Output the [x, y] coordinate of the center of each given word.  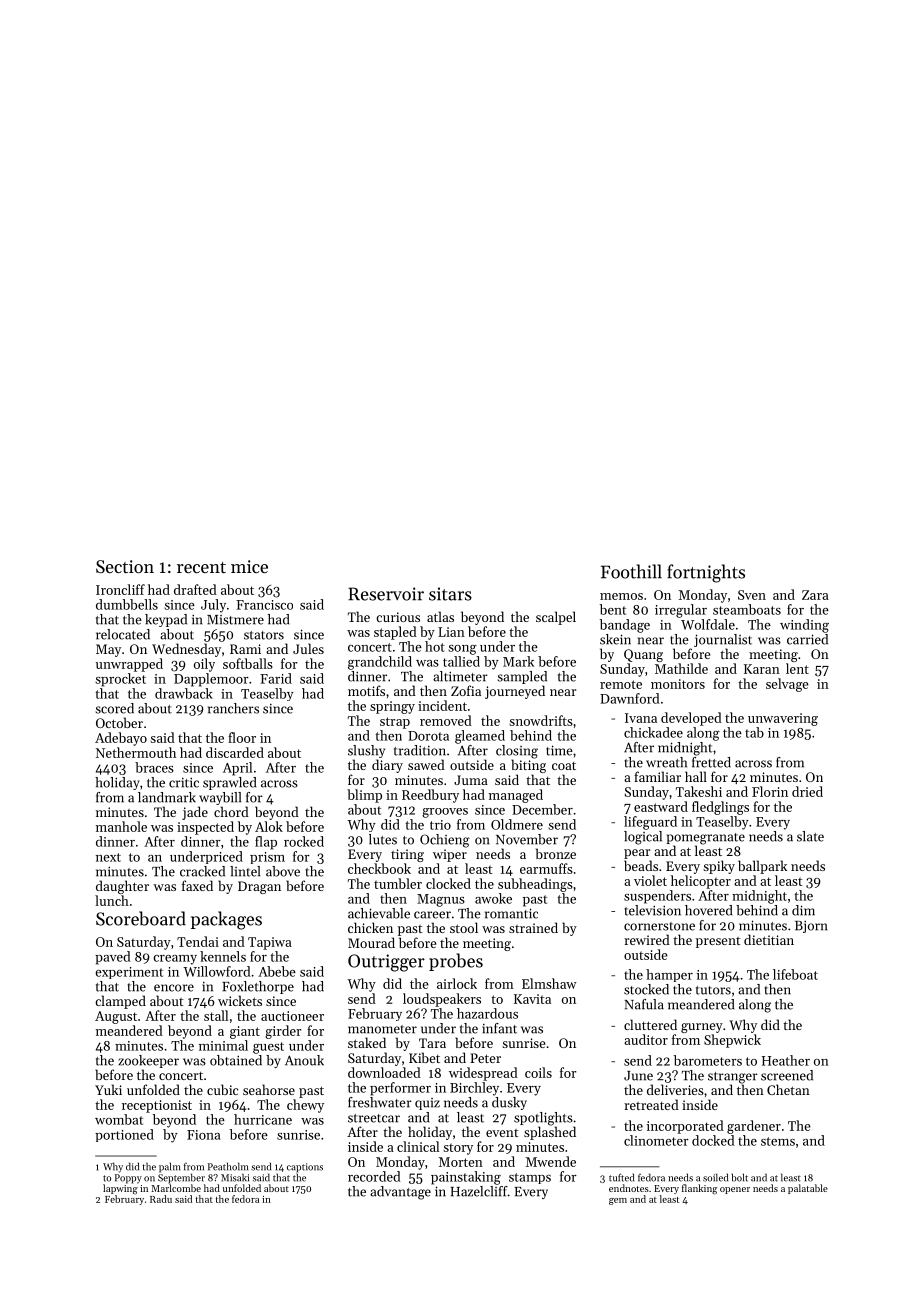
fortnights [706, 573]
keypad [166, 620]
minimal [223, 1045]
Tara [432, 1043]
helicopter [701, 882]
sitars [450, 594]
